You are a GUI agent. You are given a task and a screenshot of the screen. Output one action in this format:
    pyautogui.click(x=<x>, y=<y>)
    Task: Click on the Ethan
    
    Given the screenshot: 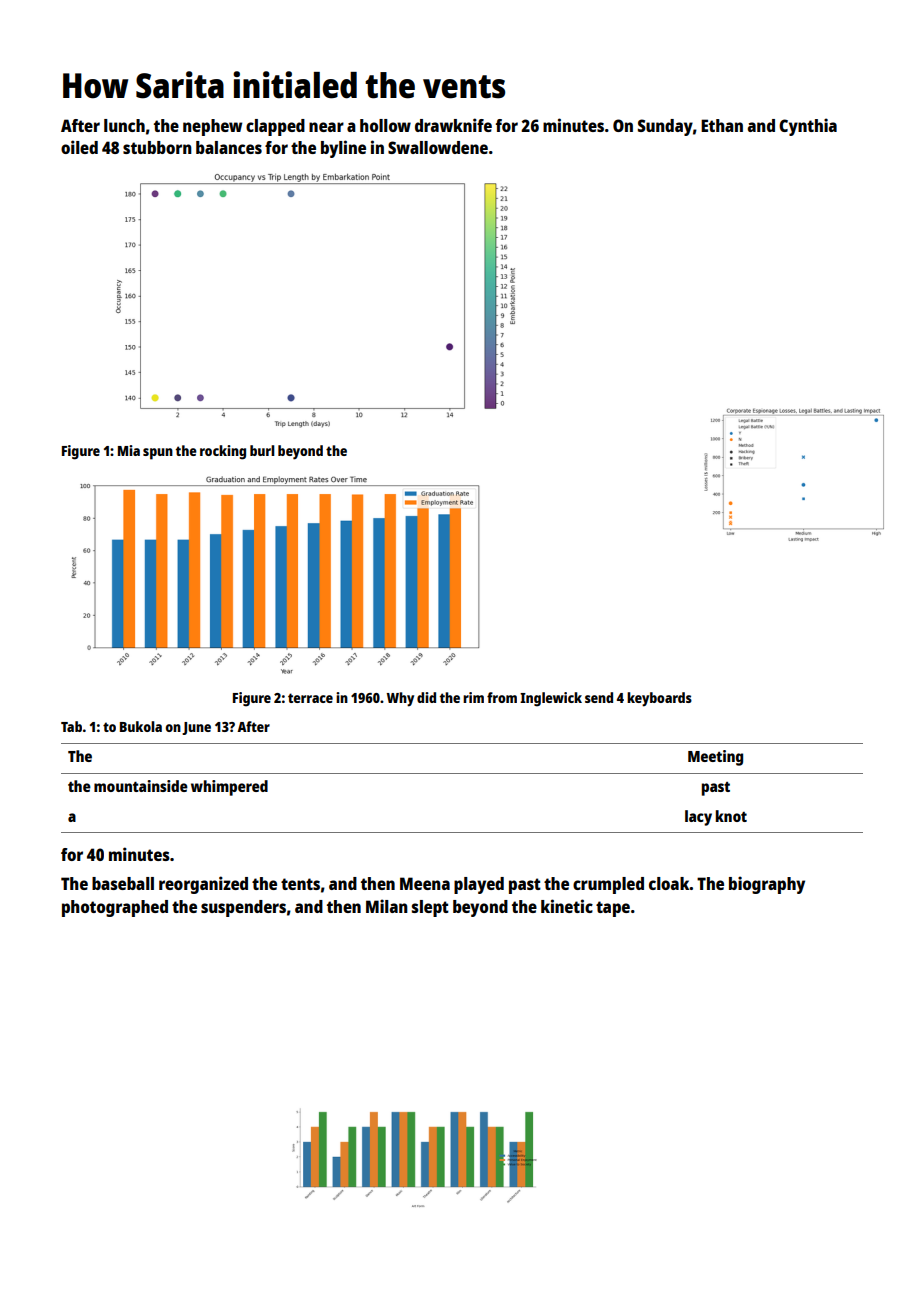 What is the action you would take?
    pyautogui.click(x=722, y=125)
